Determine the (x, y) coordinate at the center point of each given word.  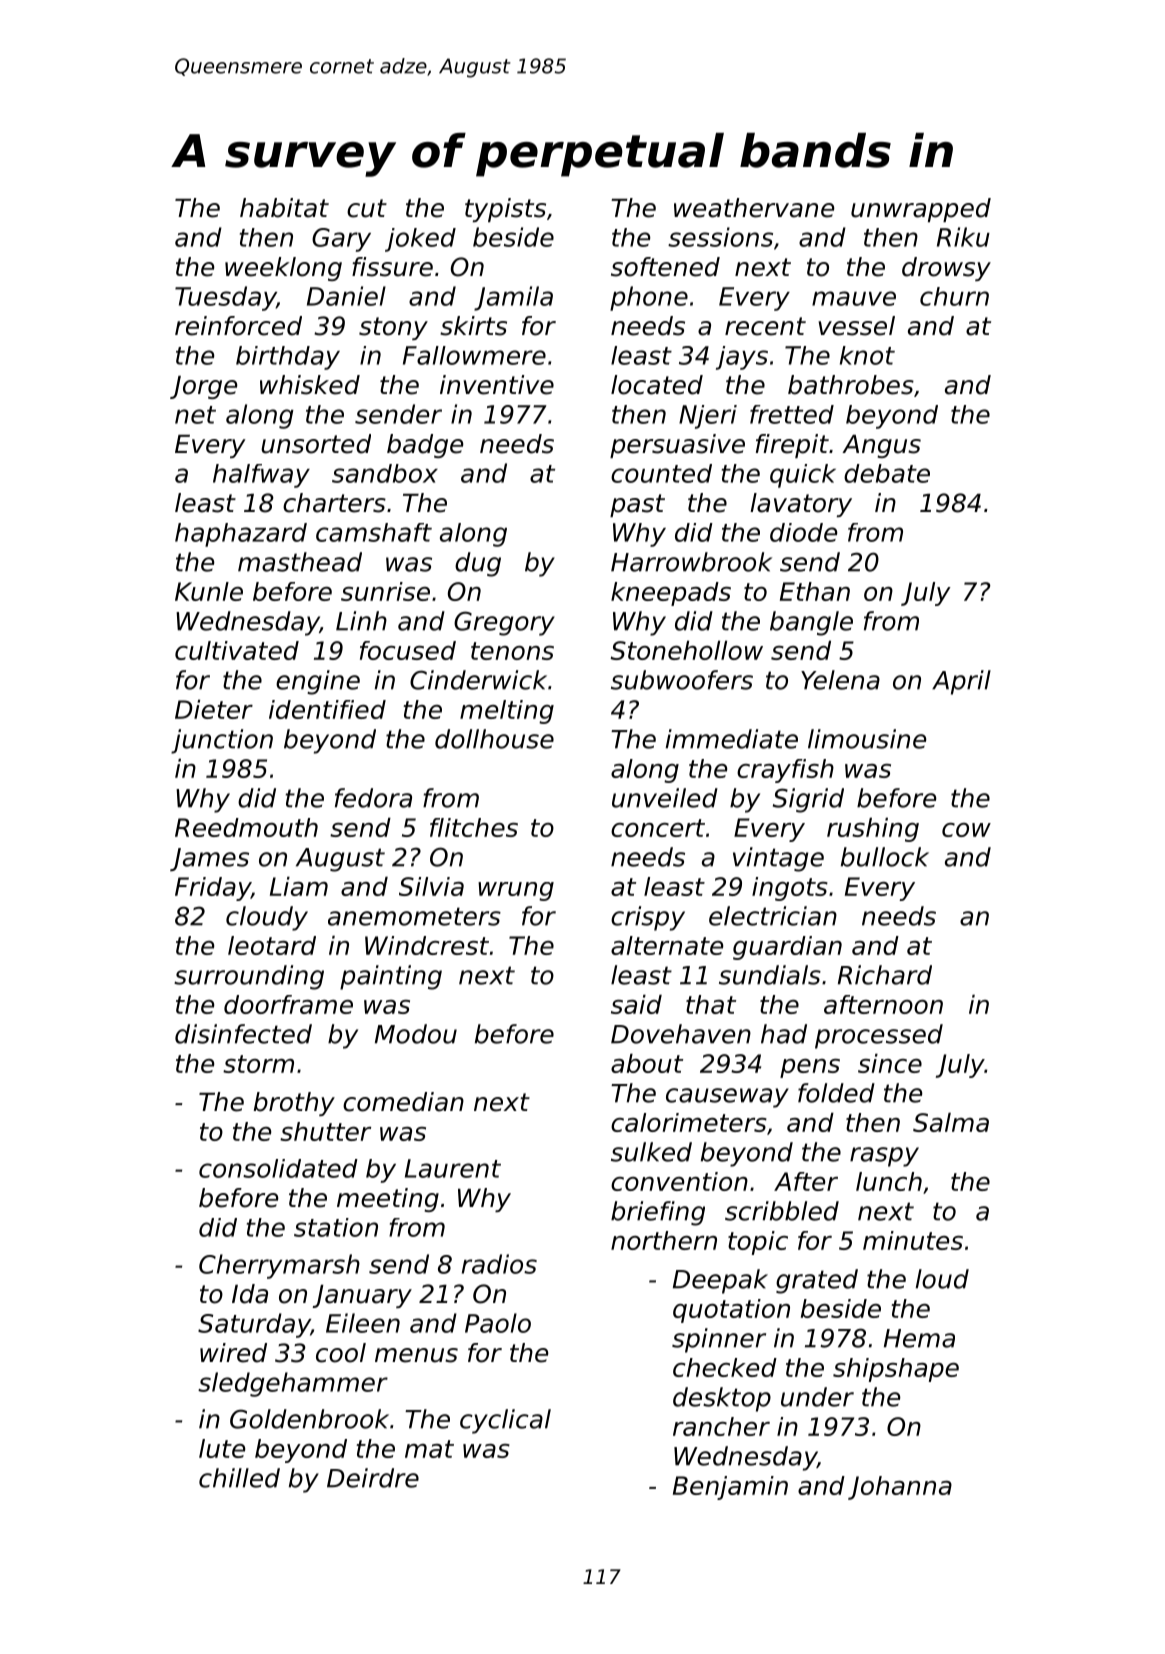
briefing (658, 1213)
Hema (919, 1338)
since (890, 1063)
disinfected (243, 1034)
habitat (284, 208)
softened (665, 267)
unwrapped (921, 210)
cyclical (505, 1421)
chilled (239, 1478)
